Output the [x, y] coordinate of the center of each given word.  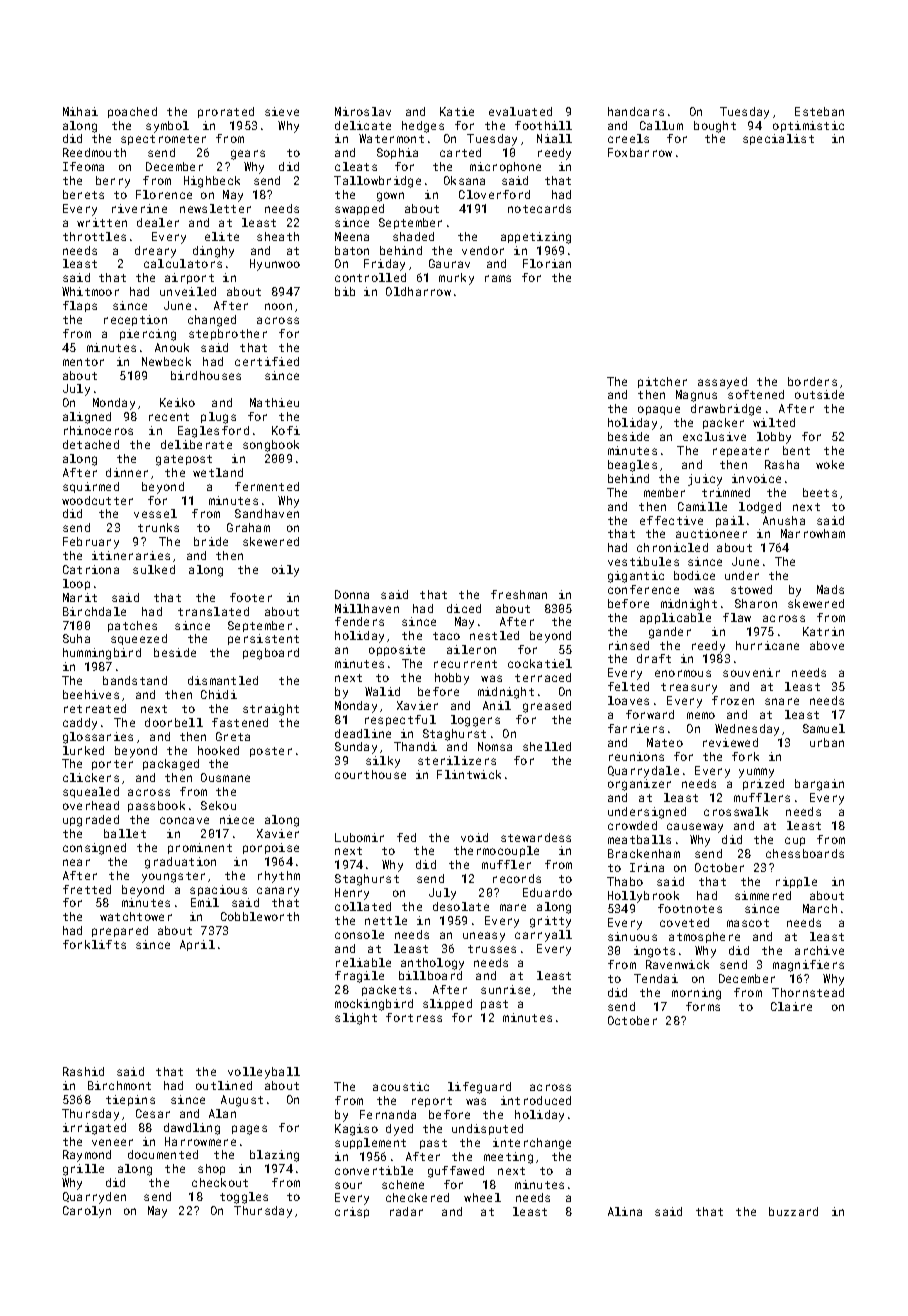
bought [715, 127]
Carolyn [87, 1212]
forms [703, 1006]
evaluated [520, 111]
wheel [482, 1197]
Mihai [80, 111]
